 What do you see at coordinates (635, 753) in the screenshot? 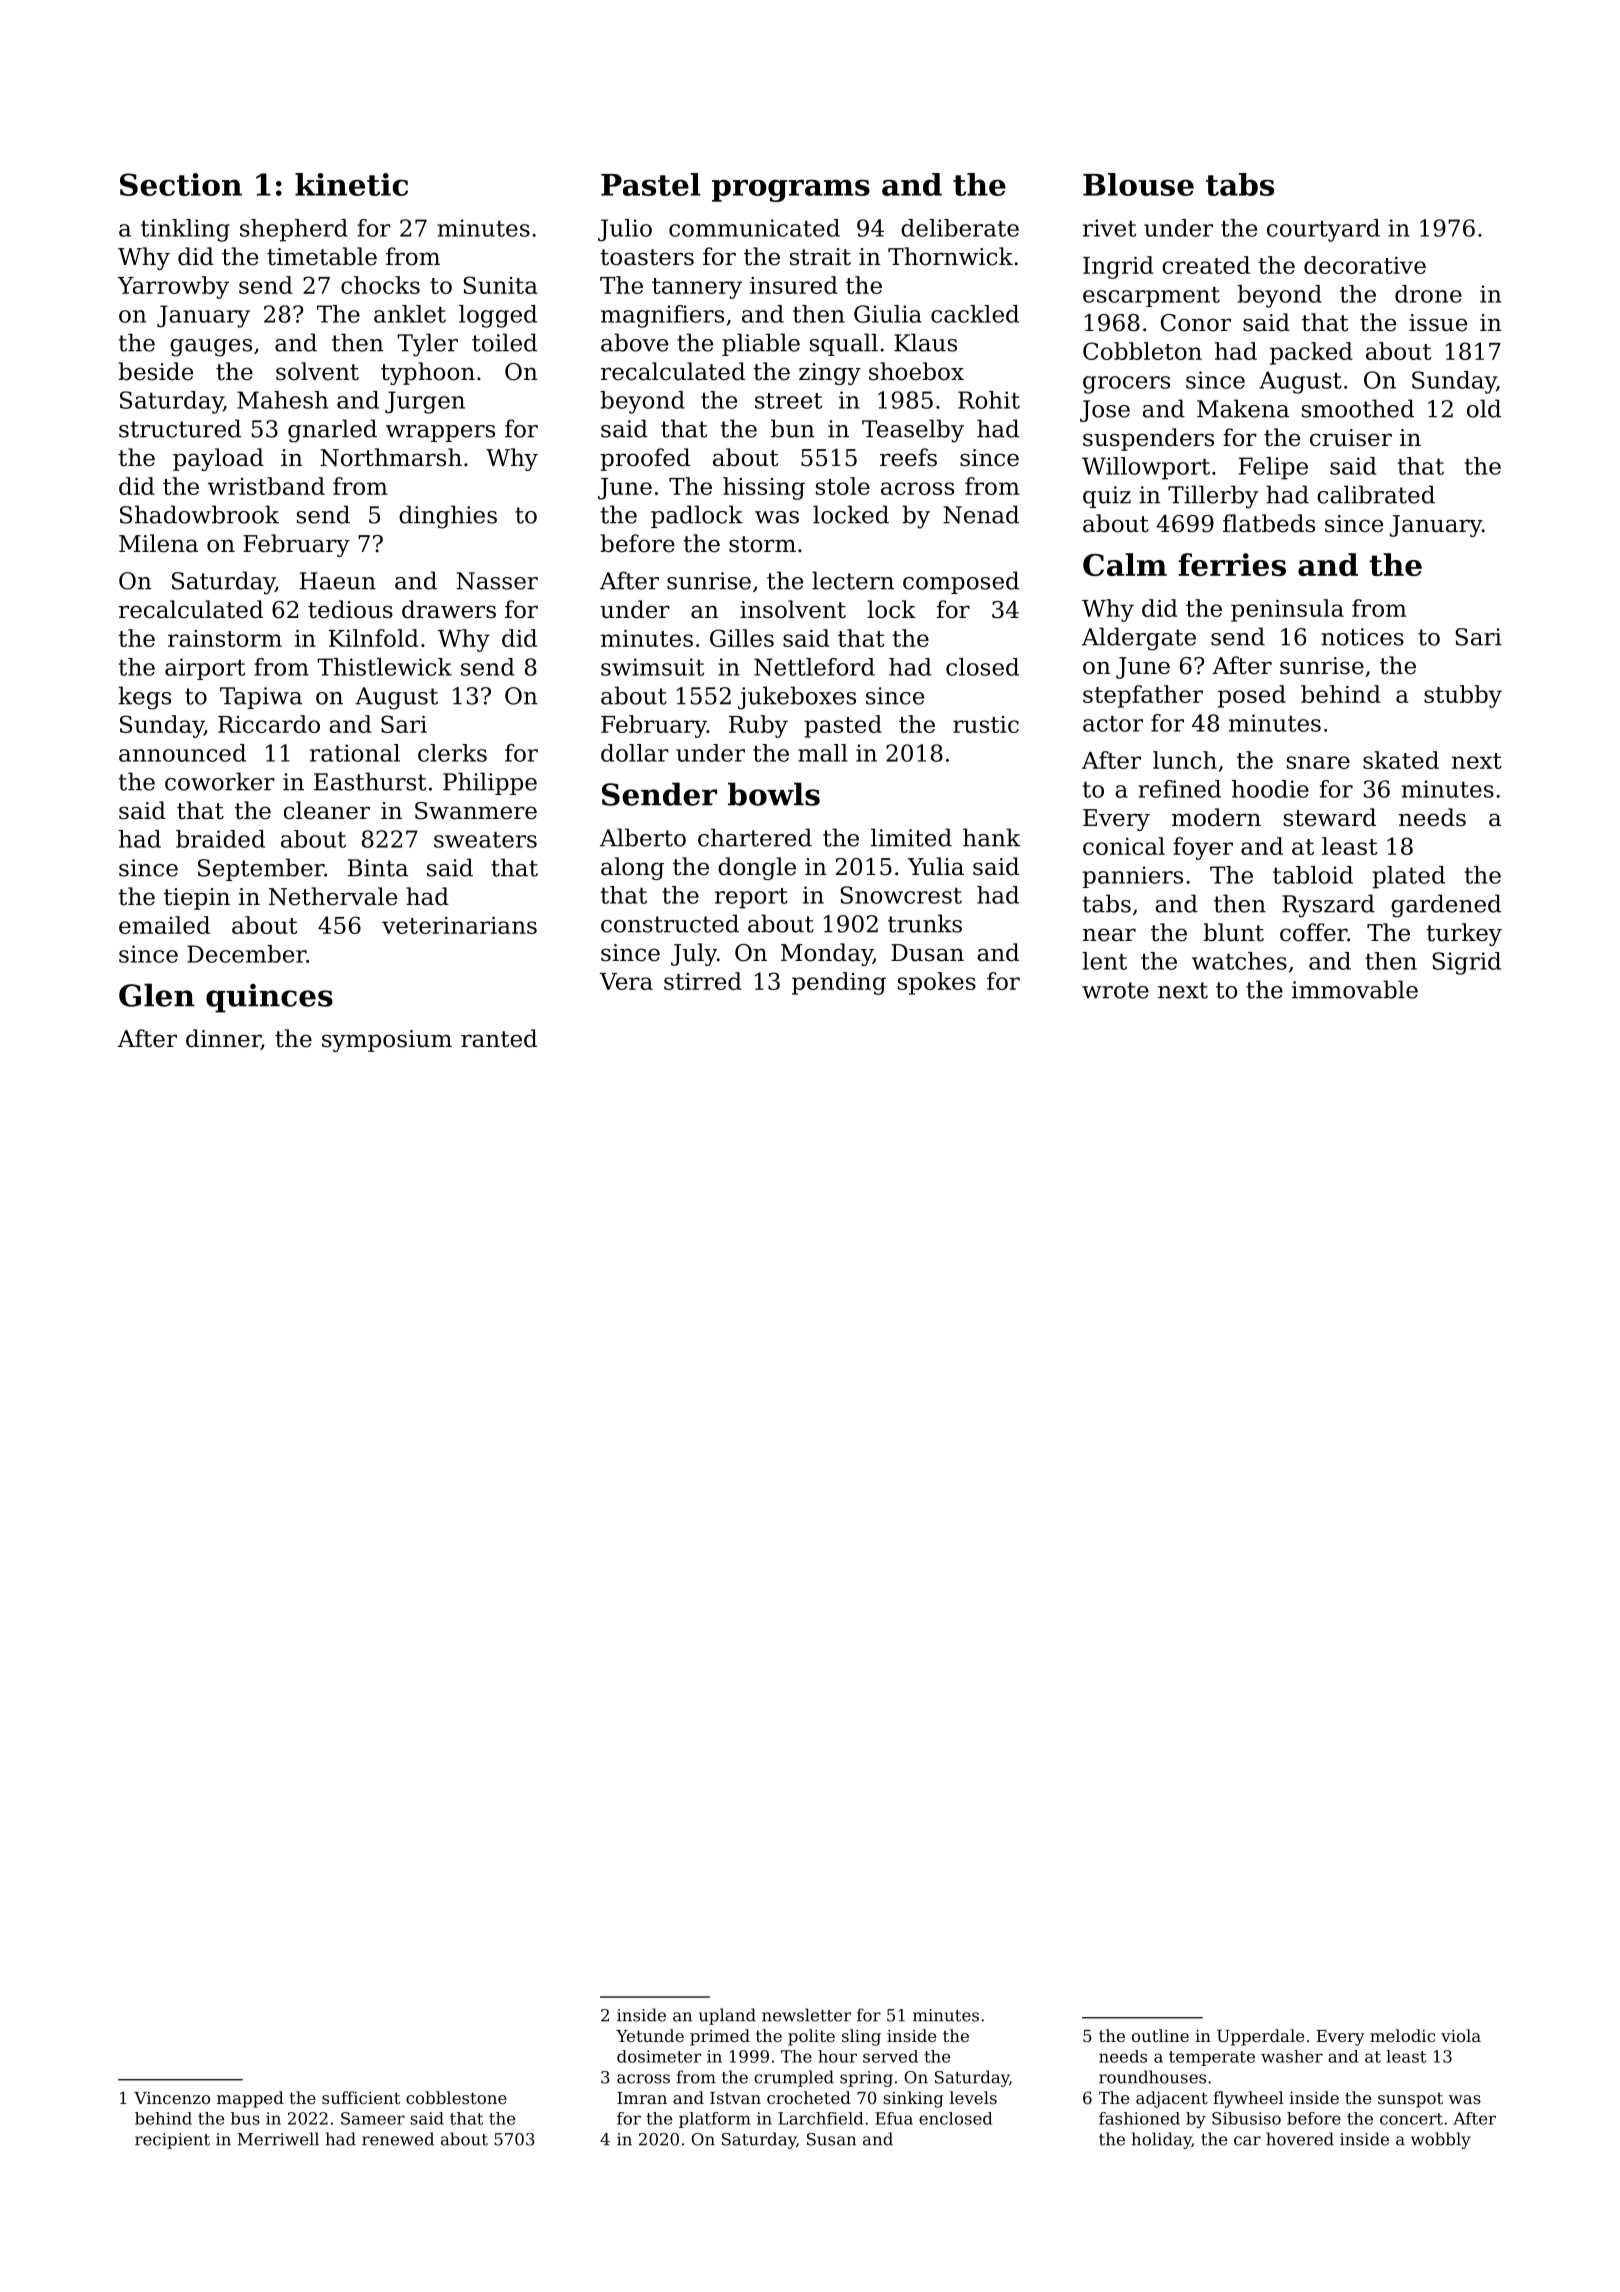
I see `dollar` at bounding box center [635, 753].
